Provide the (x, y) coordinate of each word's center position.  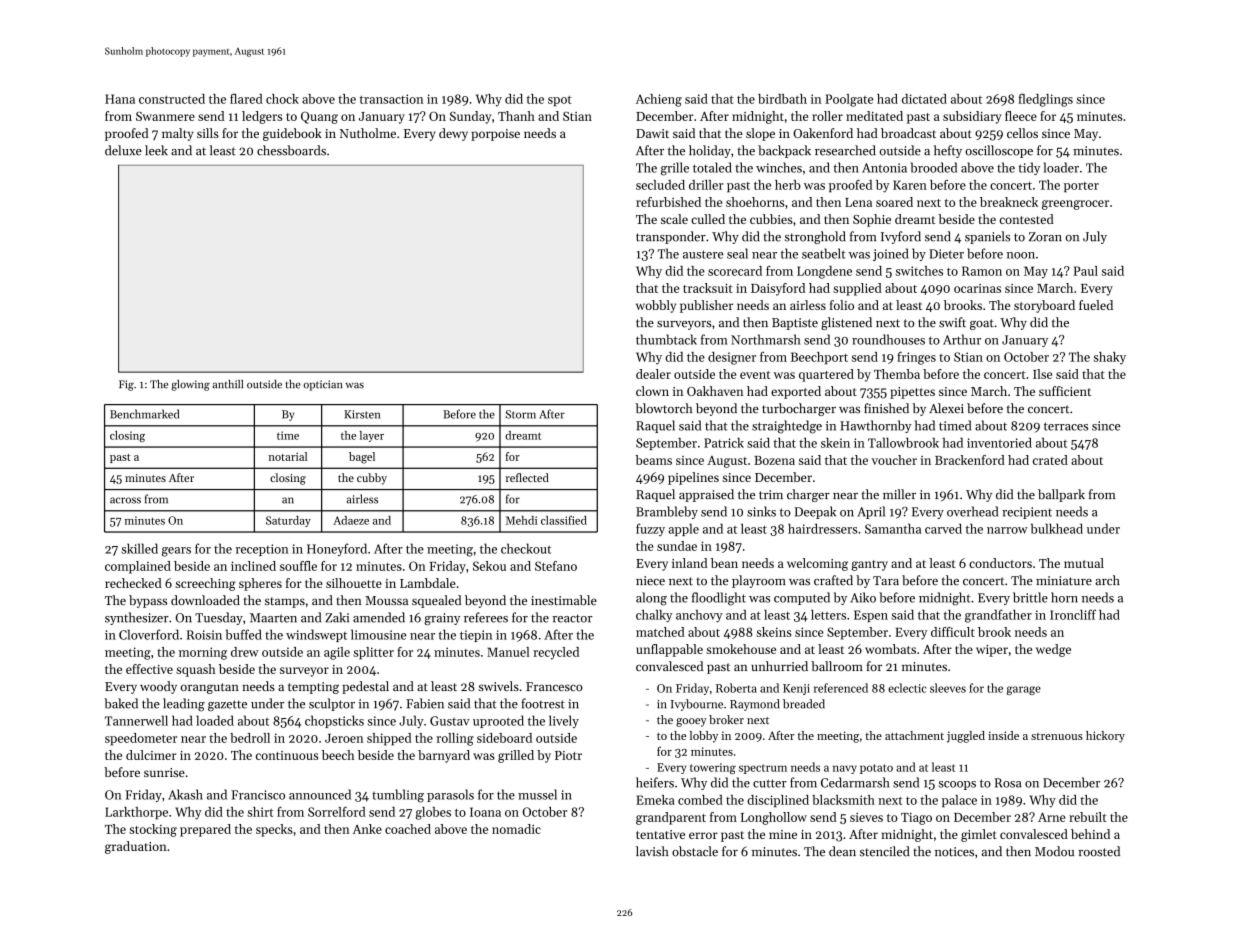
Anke (367, 829)
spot (560, 101)
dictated (924, 99)
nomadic (516, 829)
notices (954, 852)
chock (282, 99)
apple (684, 530)
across (125, 500)
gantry (870, 565)
